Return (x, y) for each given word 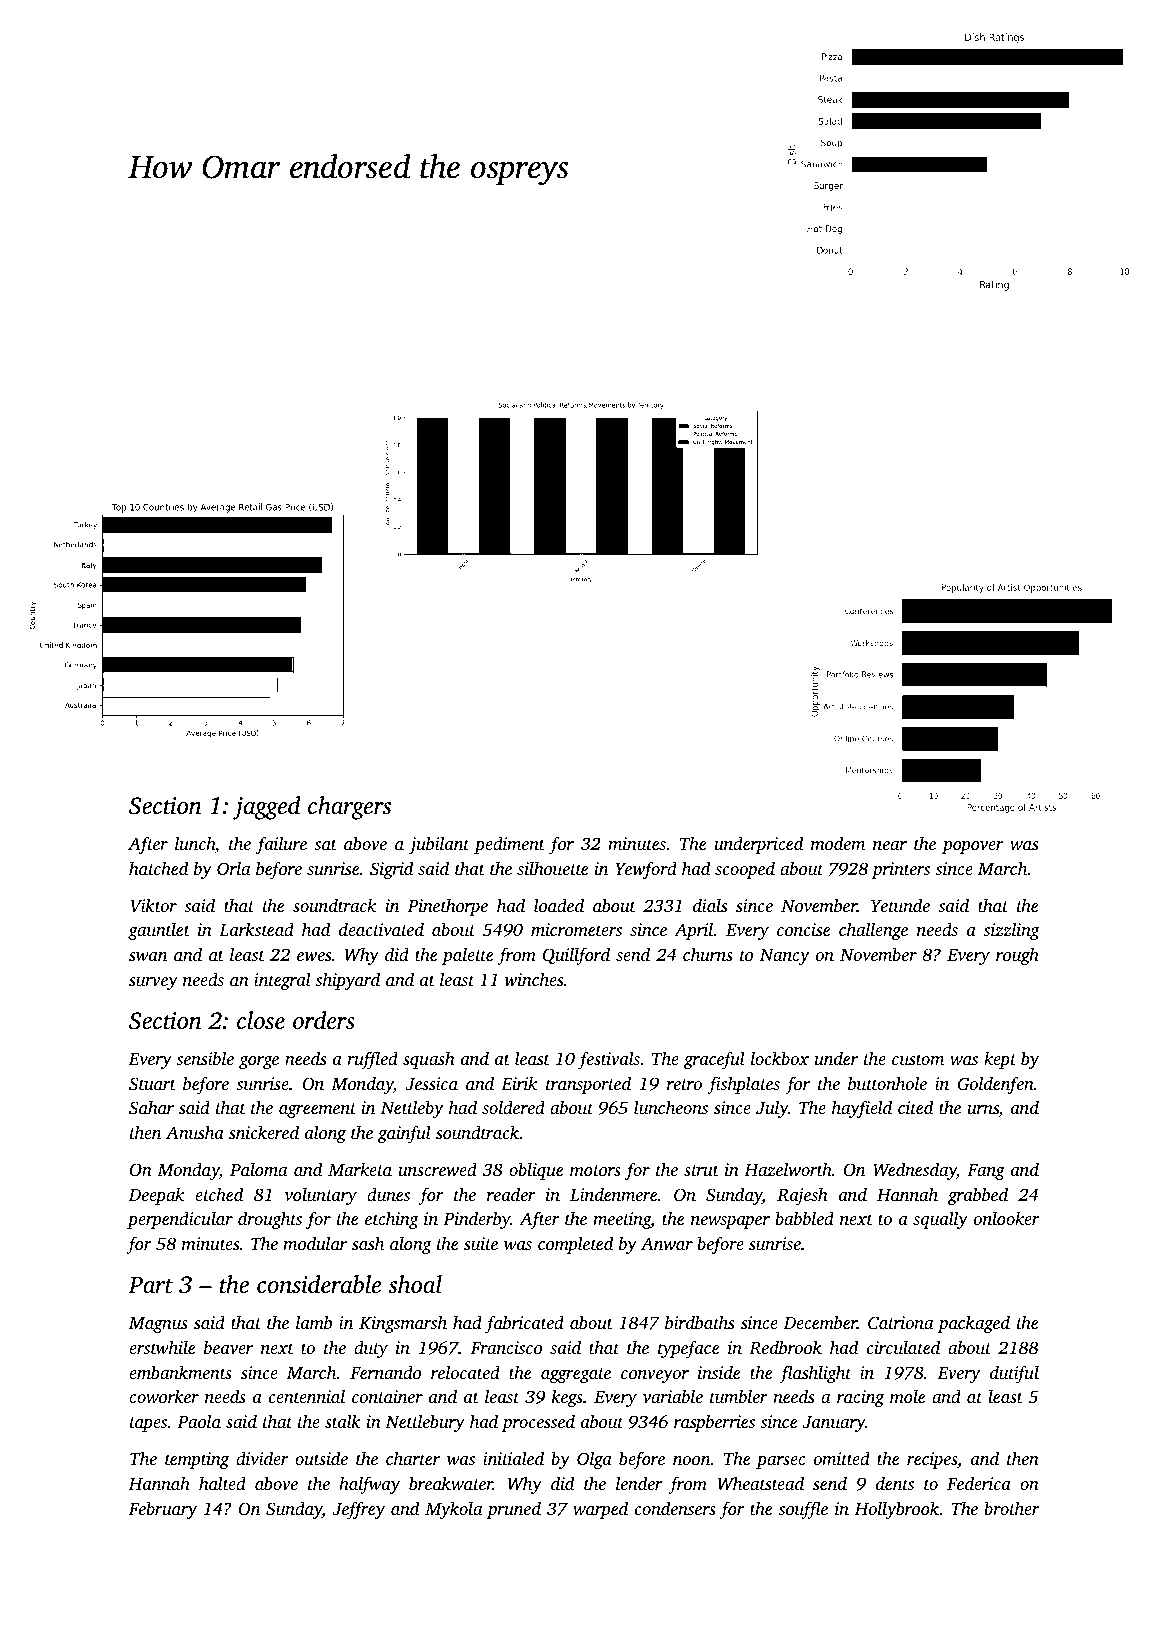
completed (575, 1245)
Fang (986, 1172)
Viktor (153, 905)
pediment (509, 845)
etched (219, 1194)
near (890, 845)
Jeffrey (359, 1510)
